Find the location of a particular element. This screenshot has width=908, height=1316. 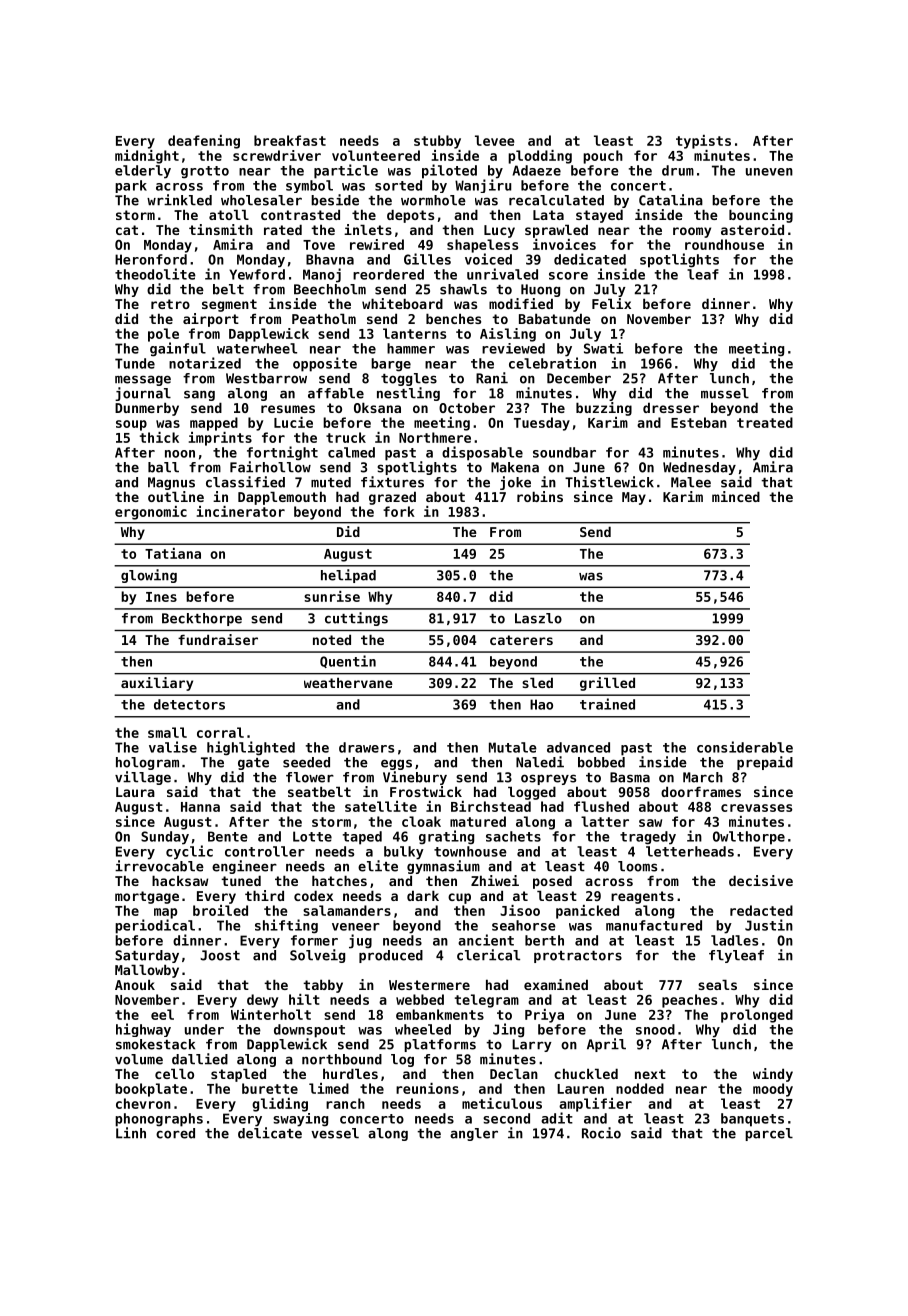

Frostwick is located at coordinates (426, 791).
